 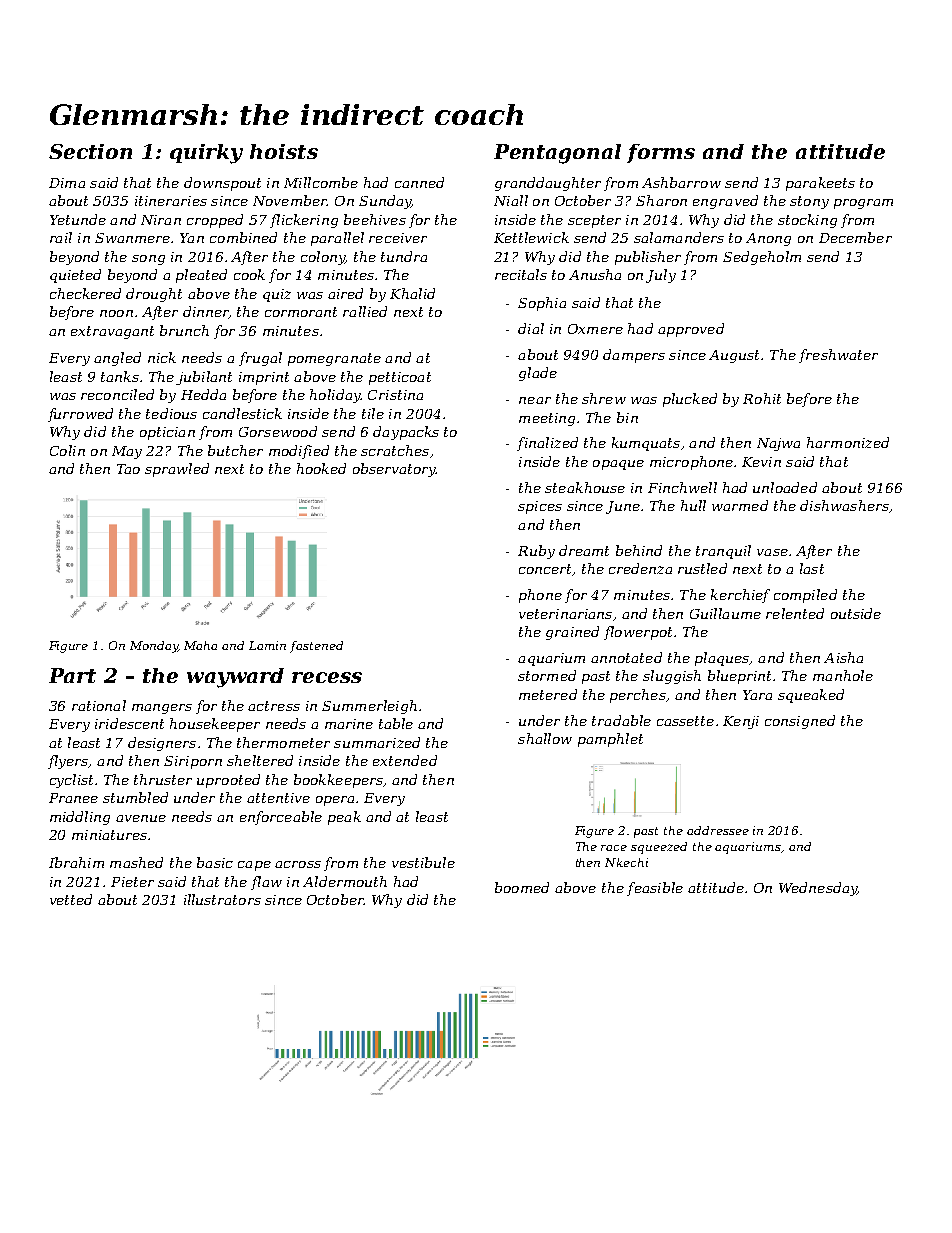 What do you see at coordinates (419, 182) in the image?
I see `canned` at bounding box center [419, 182].
